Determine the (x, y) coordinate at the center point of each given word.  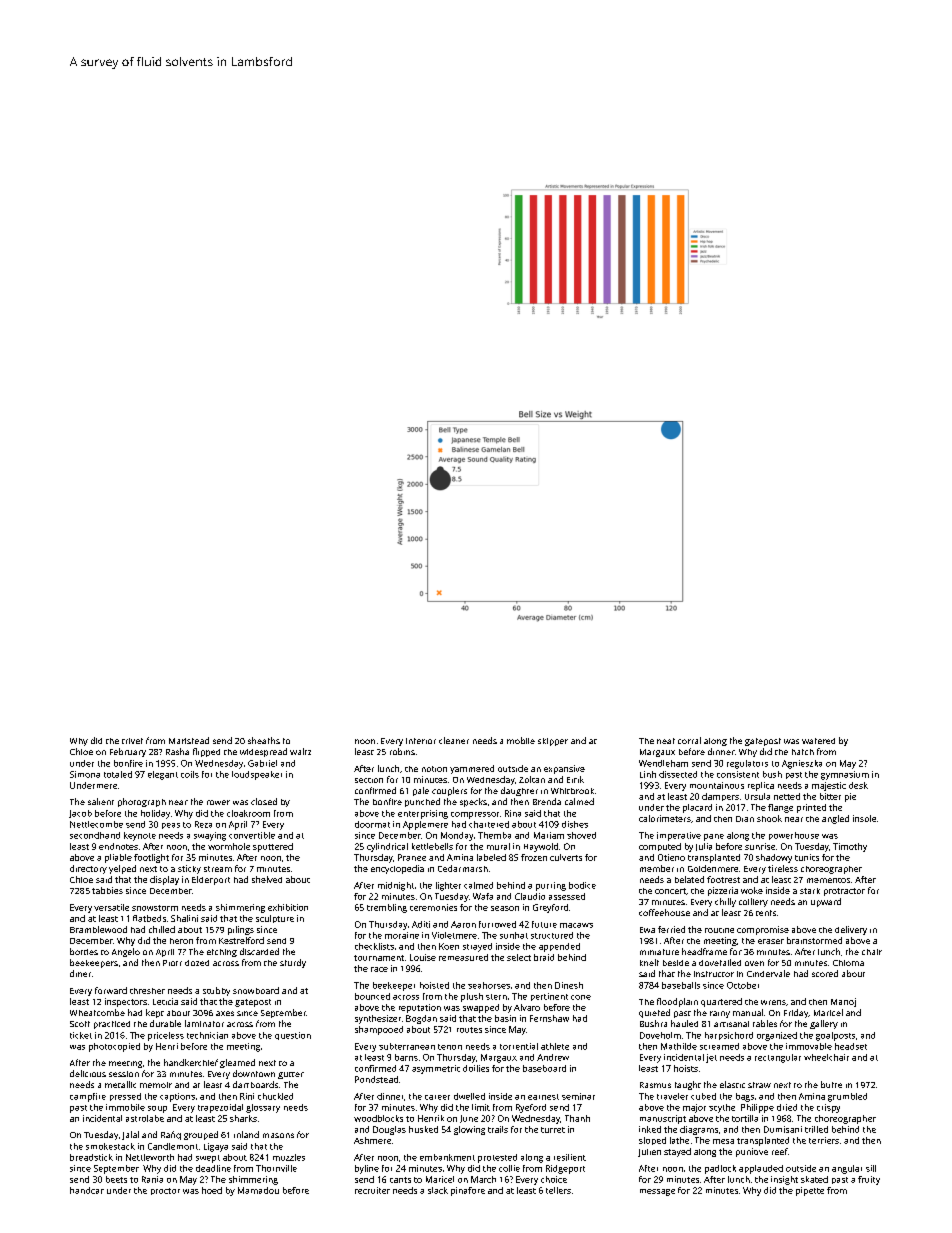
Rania (152, 1179)
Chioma (848, 963)
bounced (372, 996)
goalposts (835, 1036)
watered (818, 741)
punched (422, 802)
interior (421, 741)
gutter (291, 1075)
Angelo (126, 952)
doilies (476, 1068)
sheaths (264, 740)
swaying (210, 836)
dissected (678, 774)
